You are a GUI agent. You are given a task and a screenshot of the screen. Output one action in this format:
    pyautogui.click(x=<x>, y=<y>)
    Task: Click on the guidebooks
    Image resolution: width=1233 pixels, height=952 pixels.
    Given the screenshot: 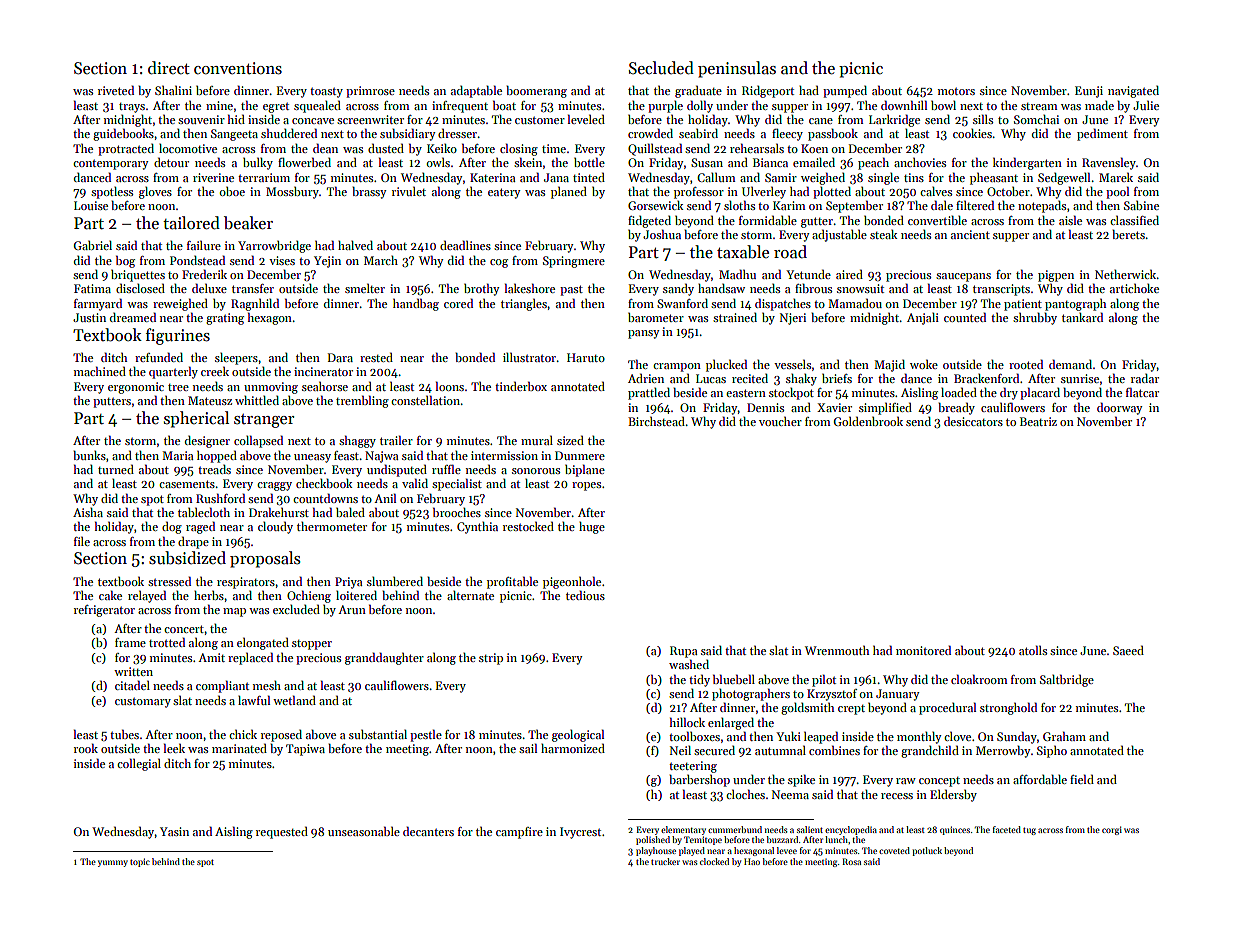 What is the action you would take?
    pyautogui.click(x=123, y=134)
